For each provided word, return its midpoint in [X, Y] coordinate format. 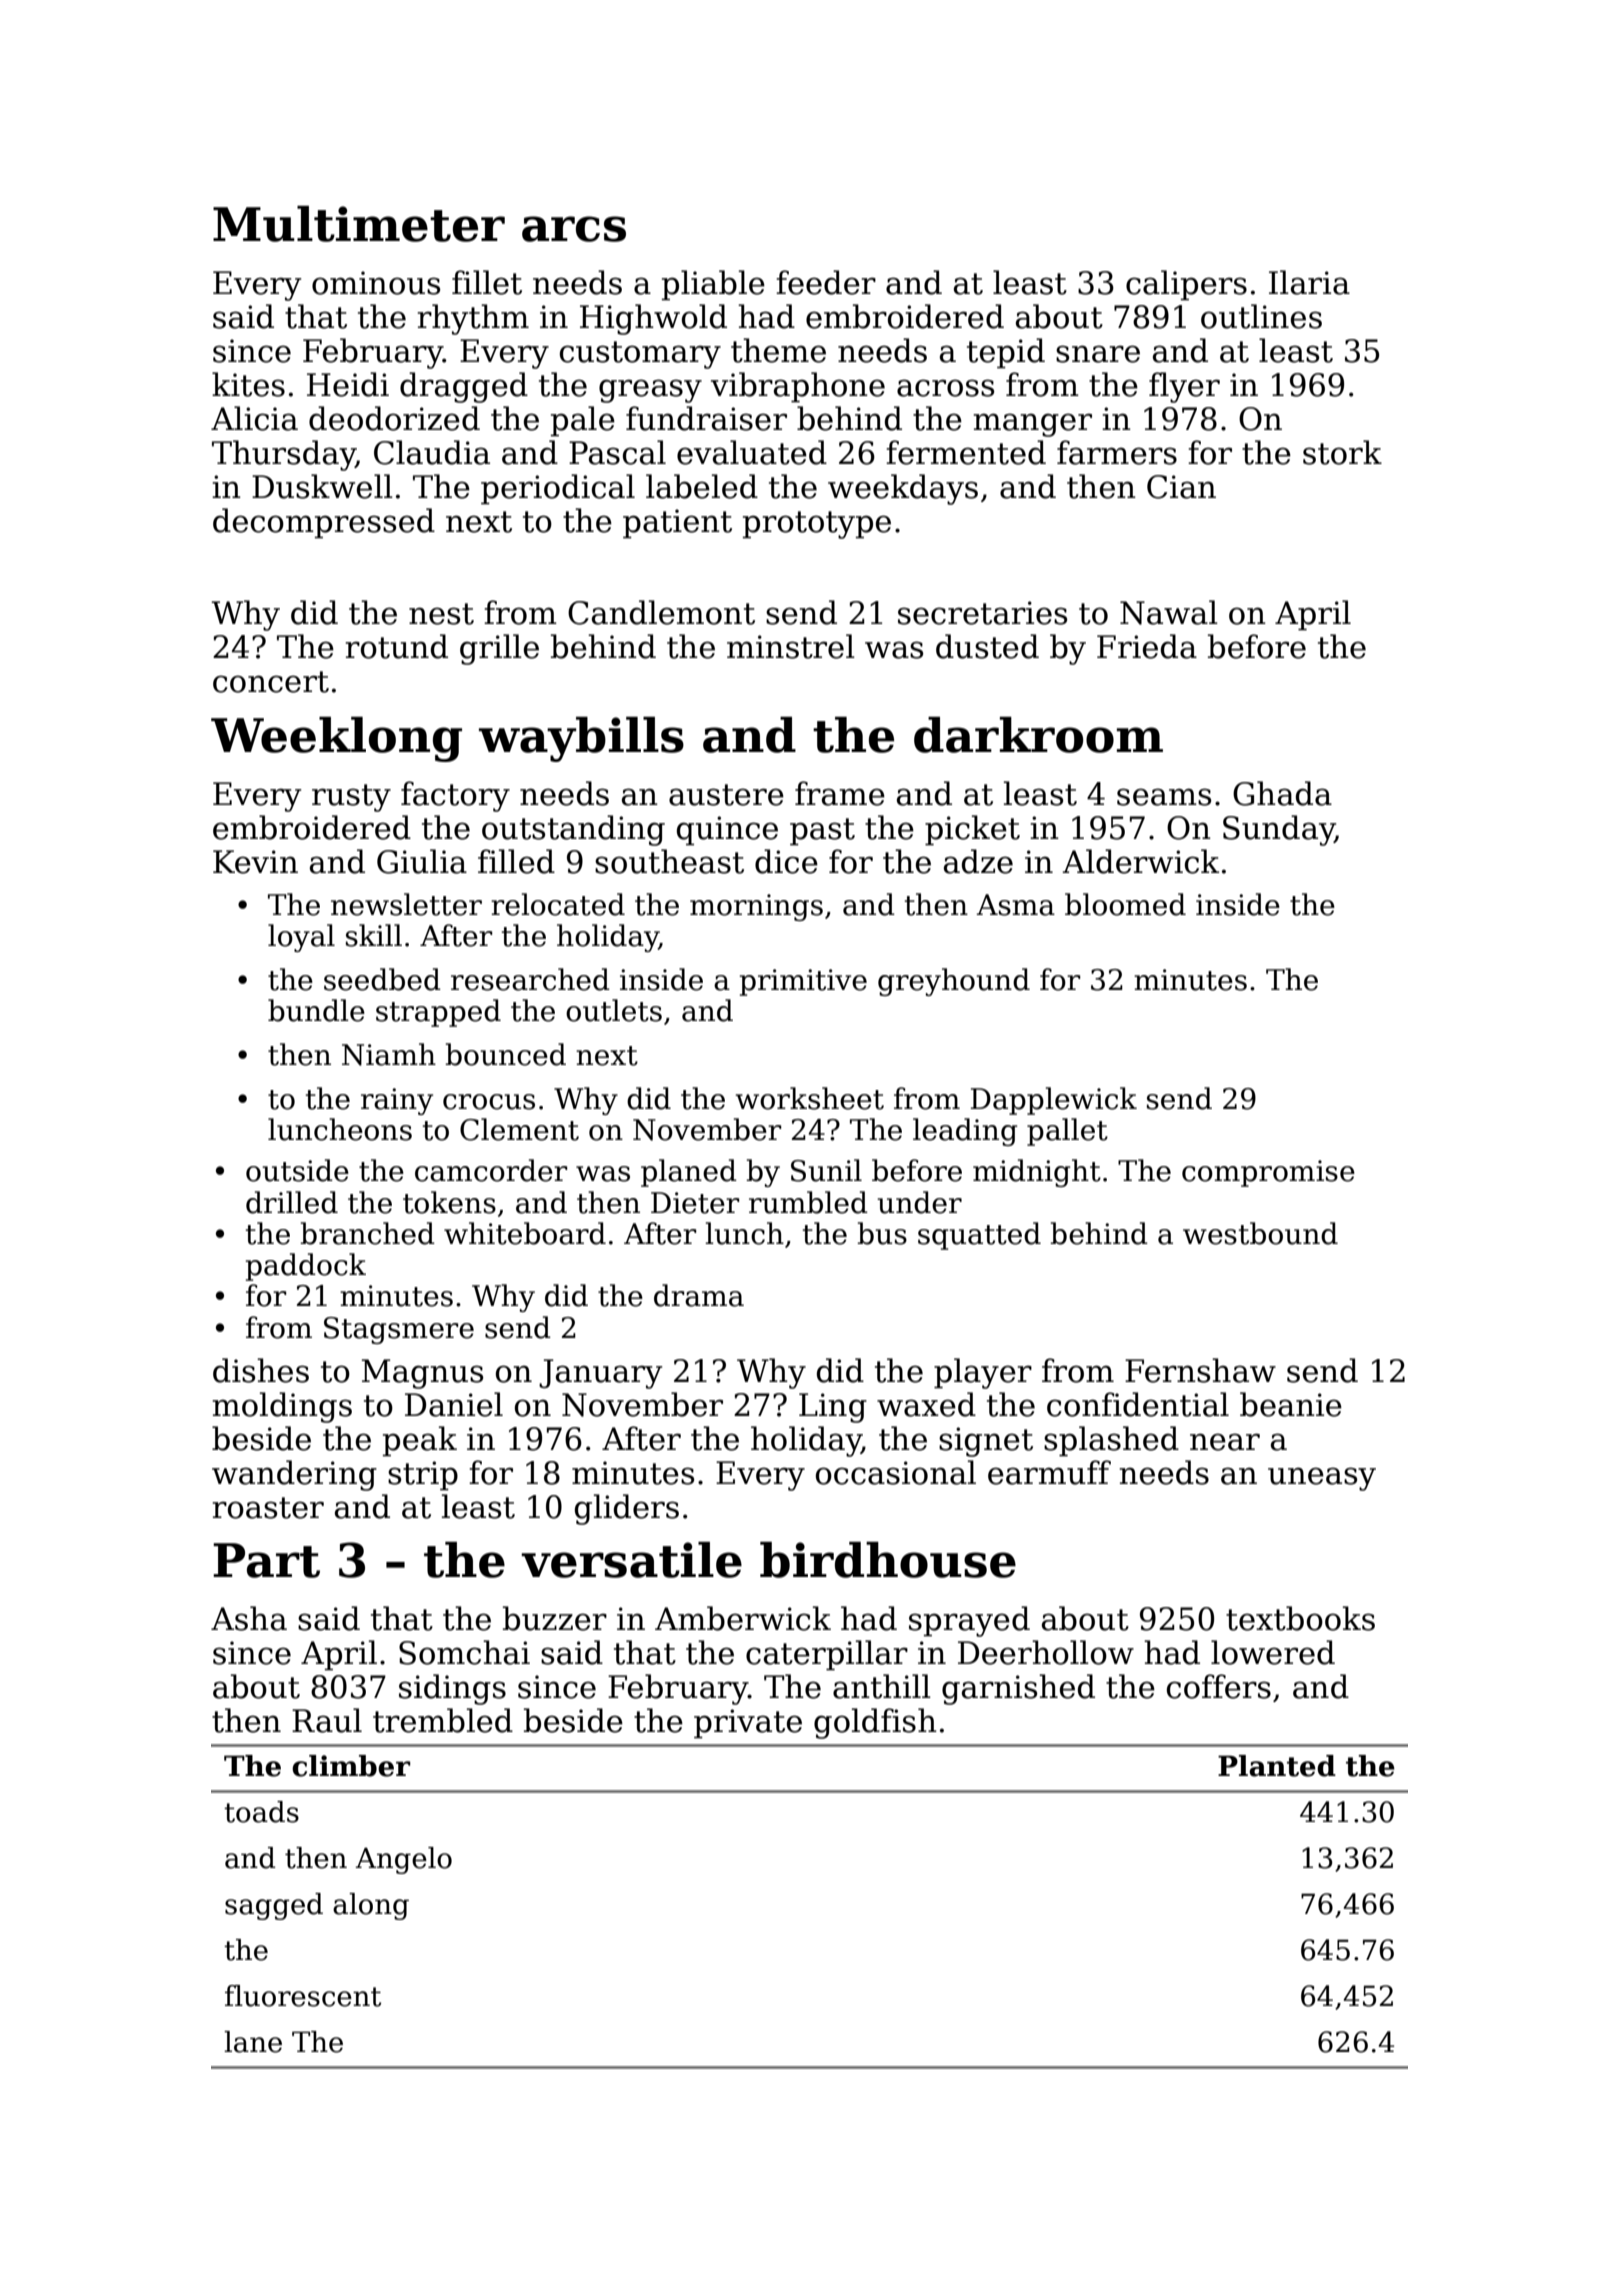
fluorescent [303, 1996]
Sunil [826, 1170]
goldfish [875, 1723]
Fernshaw [1200, 1370]
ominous [376, 283]
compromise [1268, 1173]
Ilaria [1309, 282]
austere [726, 795]
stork [1342, 452]
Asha [249, 1618]
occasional [896, 1472]
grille [499, 649]
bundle [316, 1010]
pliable [713, 285]
